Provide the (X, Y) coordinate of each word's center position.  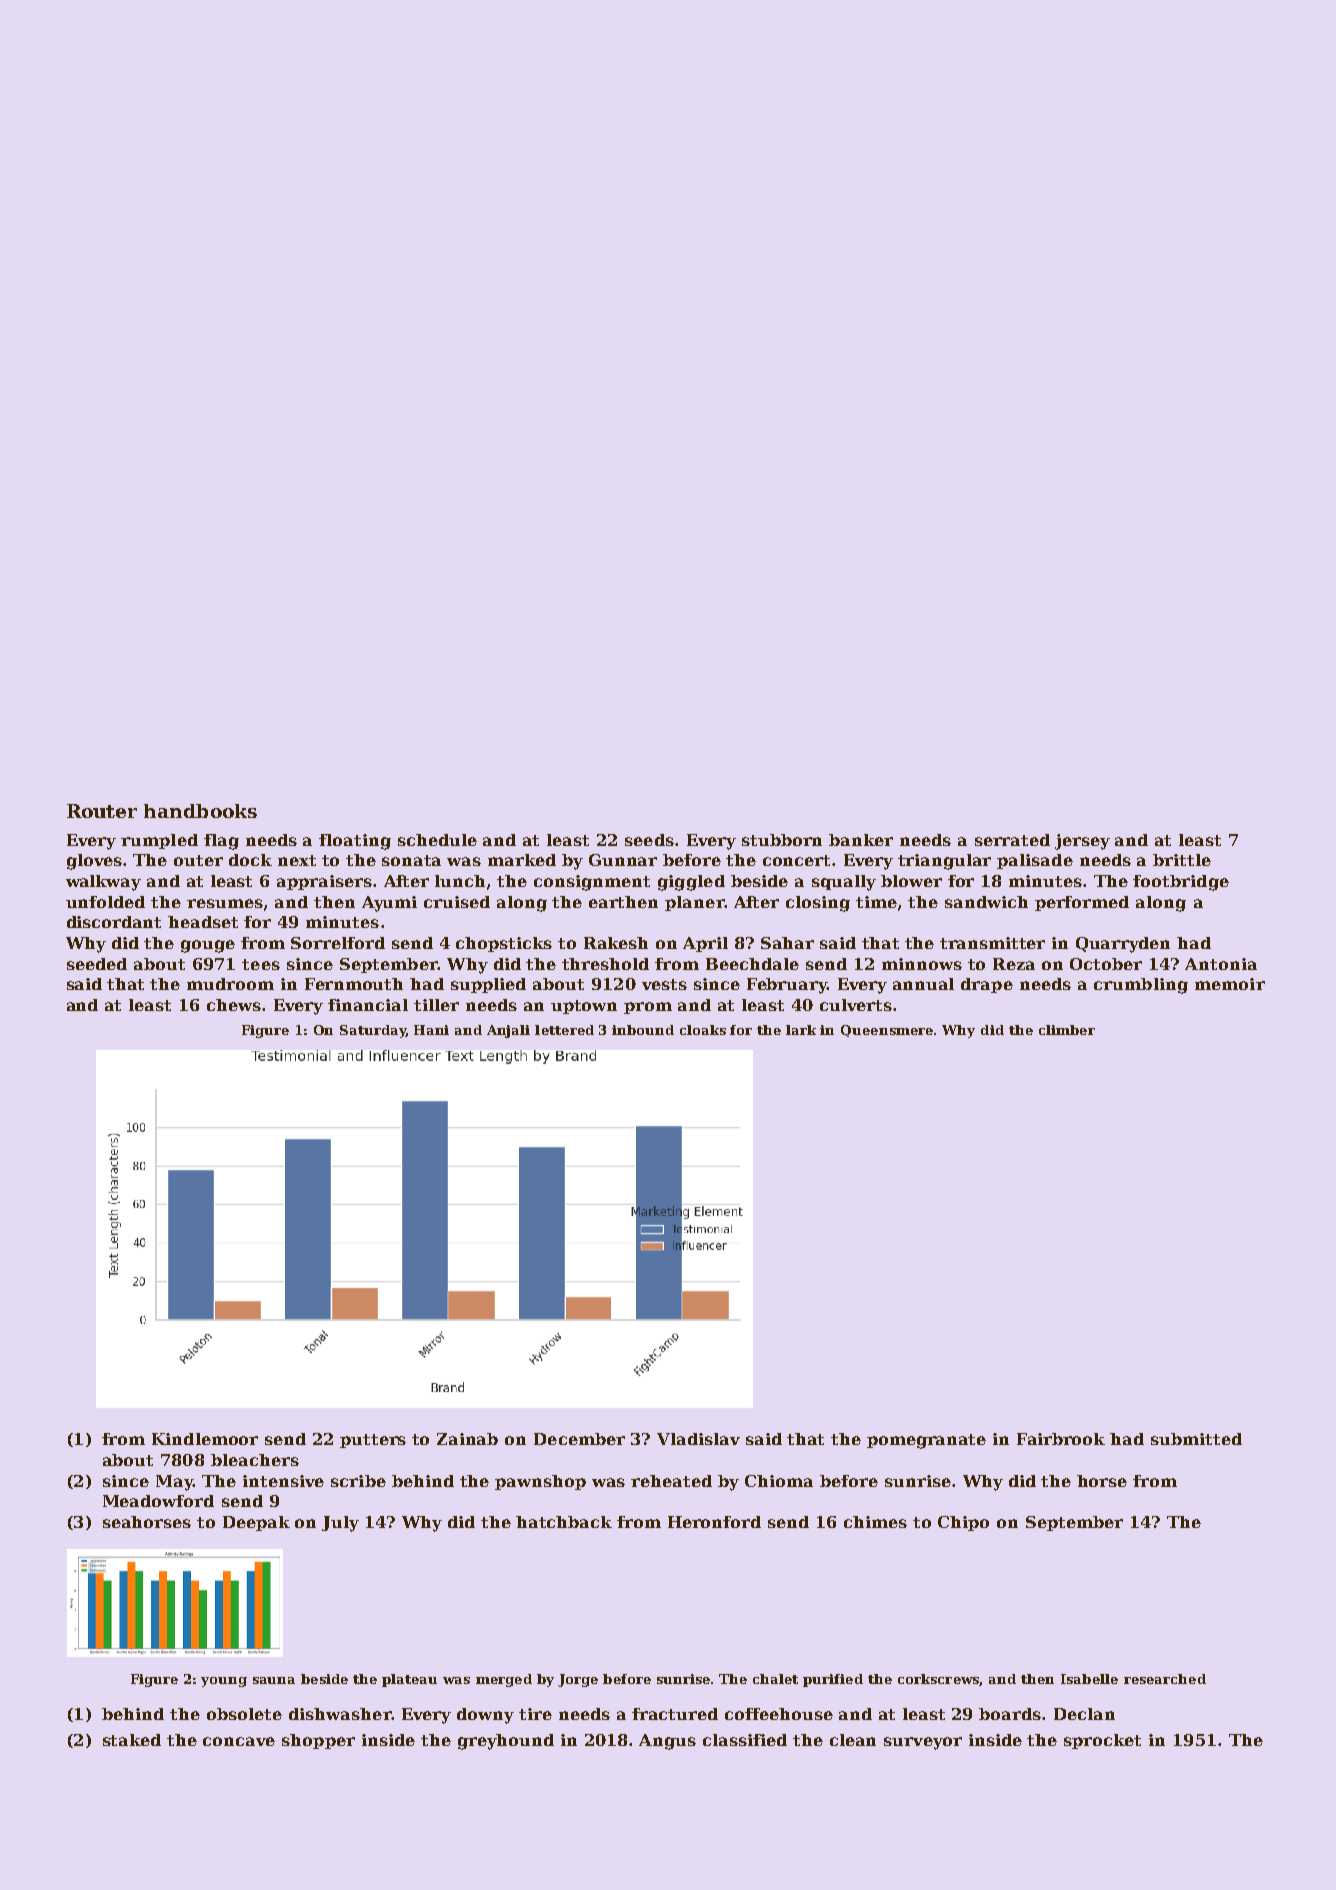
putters (373, 1441)
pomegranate (926, 1441)
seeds (649, 840)
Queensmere (887, 1031)
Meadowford (158, 1501)
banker (861, 840)
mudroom (230, 984)
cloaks (703, 1030)
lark (801, 1030)
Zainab (467, 1439)
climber (1067, 1030)
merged (504, 1680)
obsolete (244, 1714)
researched (1165, 1679)
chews (234, 1005)
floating (355, 842)
